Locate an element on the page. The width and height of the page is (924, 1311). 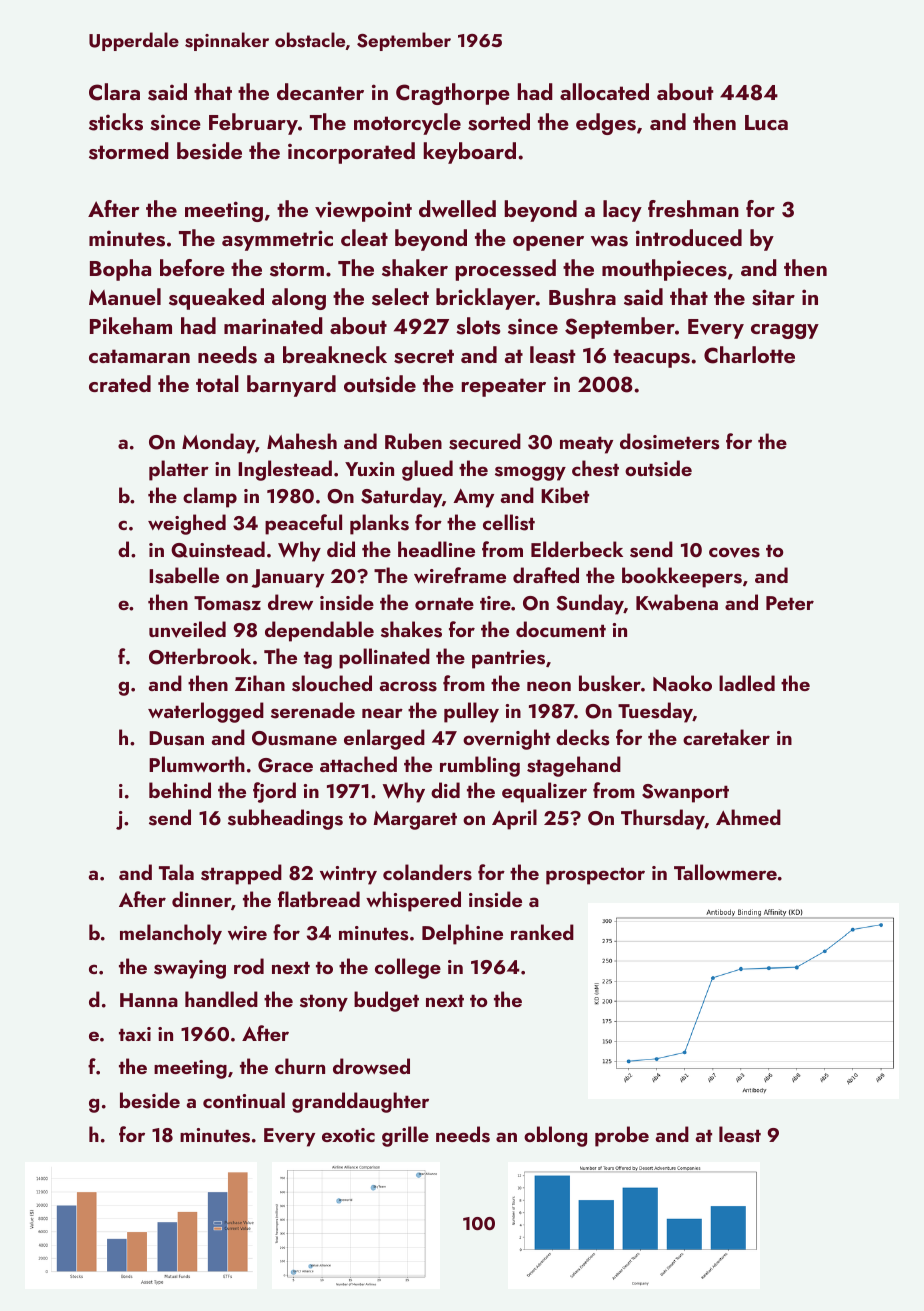
enlarged is located at coordinates (384, 739).
